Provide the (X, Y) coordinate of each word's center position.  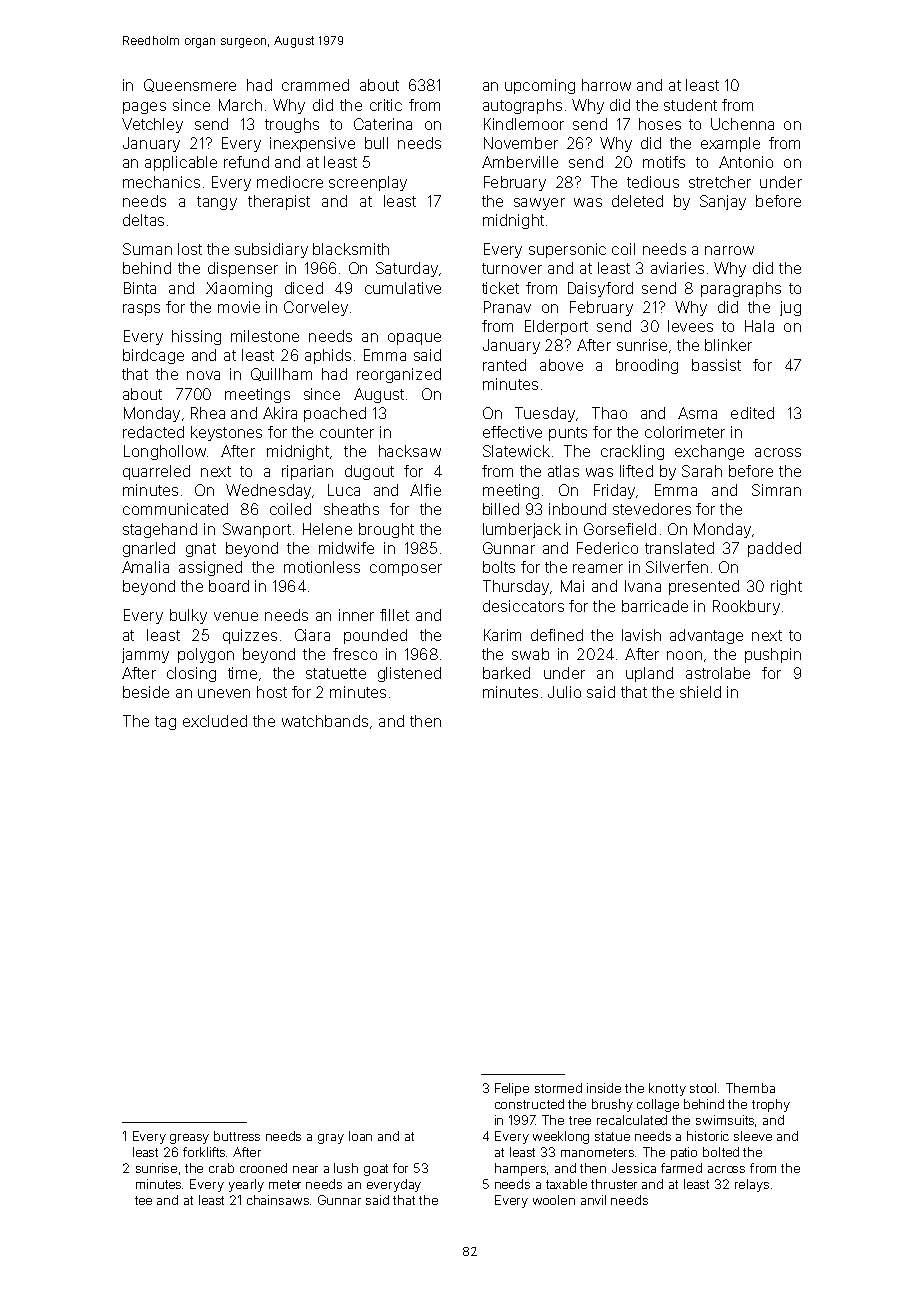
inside (604, 1088)
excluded (215, 721)
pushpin (773, 655)
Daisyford (600, 289)
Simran (776, 490)
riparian (307, 472)
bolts (499, 567)
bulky (188, 616)
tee (143, 1200)
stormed (558, 1088)
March (240, 105)
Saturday (407, 269)
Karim (502, 635)
